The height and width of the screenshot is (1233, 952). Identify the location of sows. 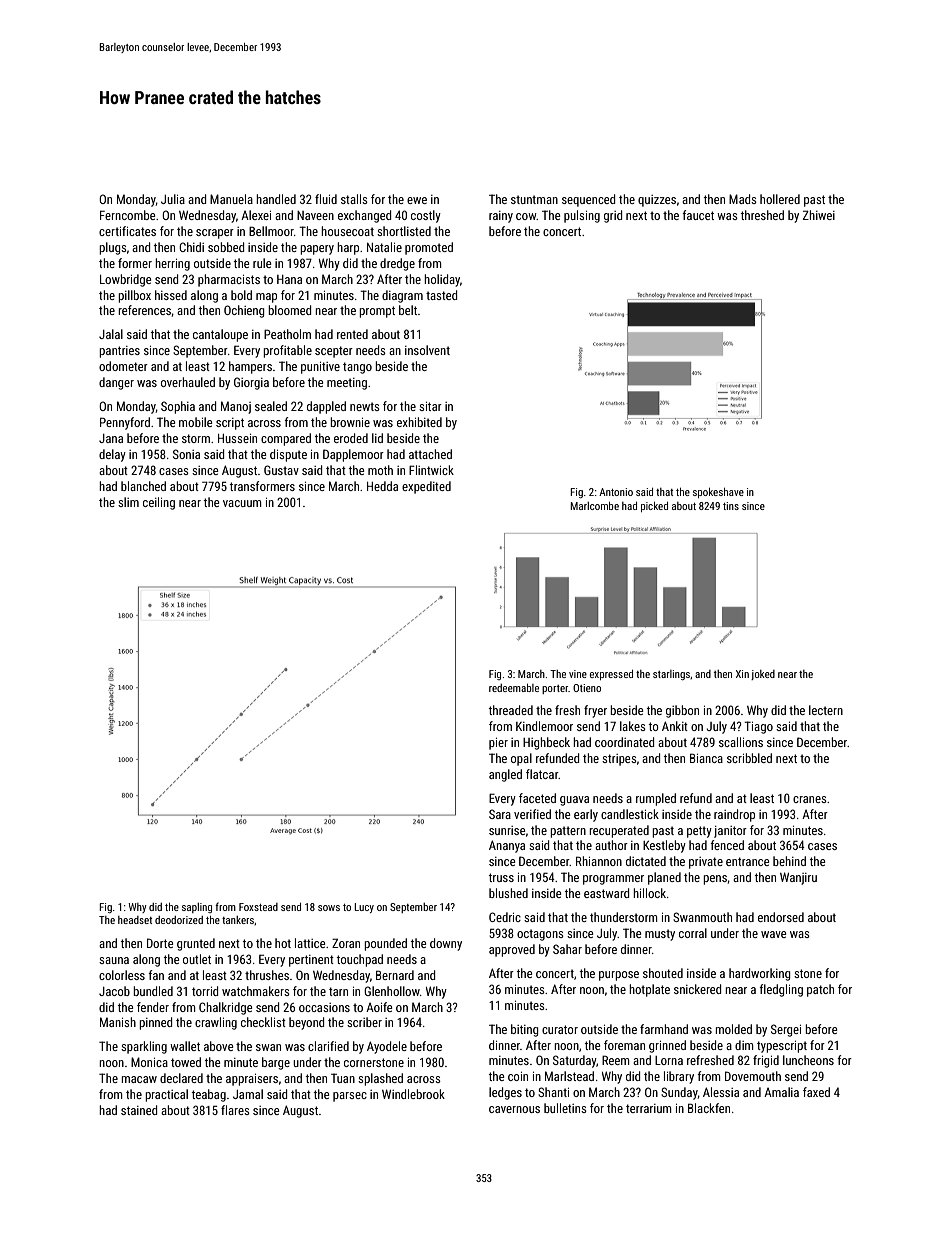
(329, 908).
